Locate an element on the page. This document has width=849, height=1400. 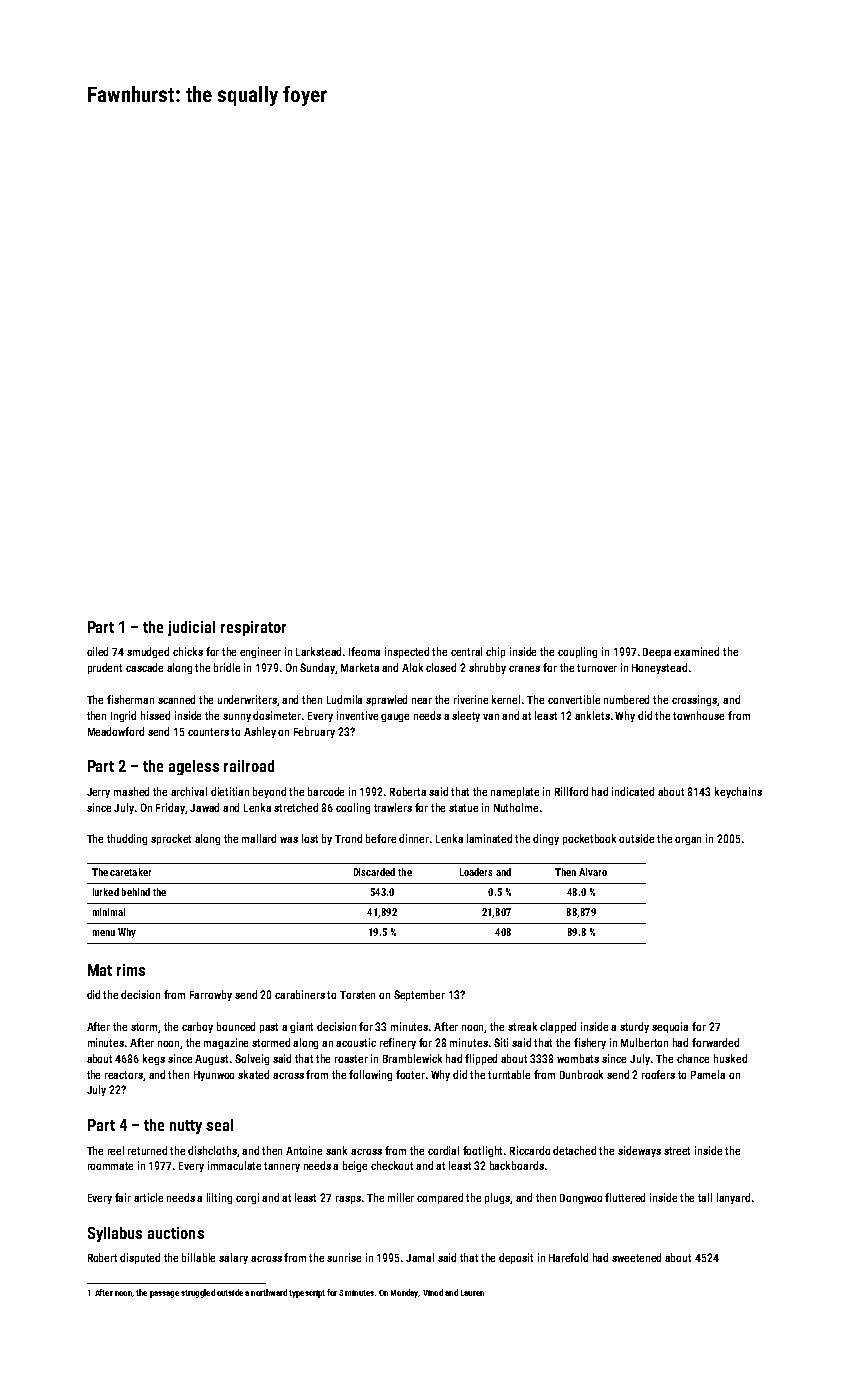
Antoine is located at coordinates (304, 1150).
